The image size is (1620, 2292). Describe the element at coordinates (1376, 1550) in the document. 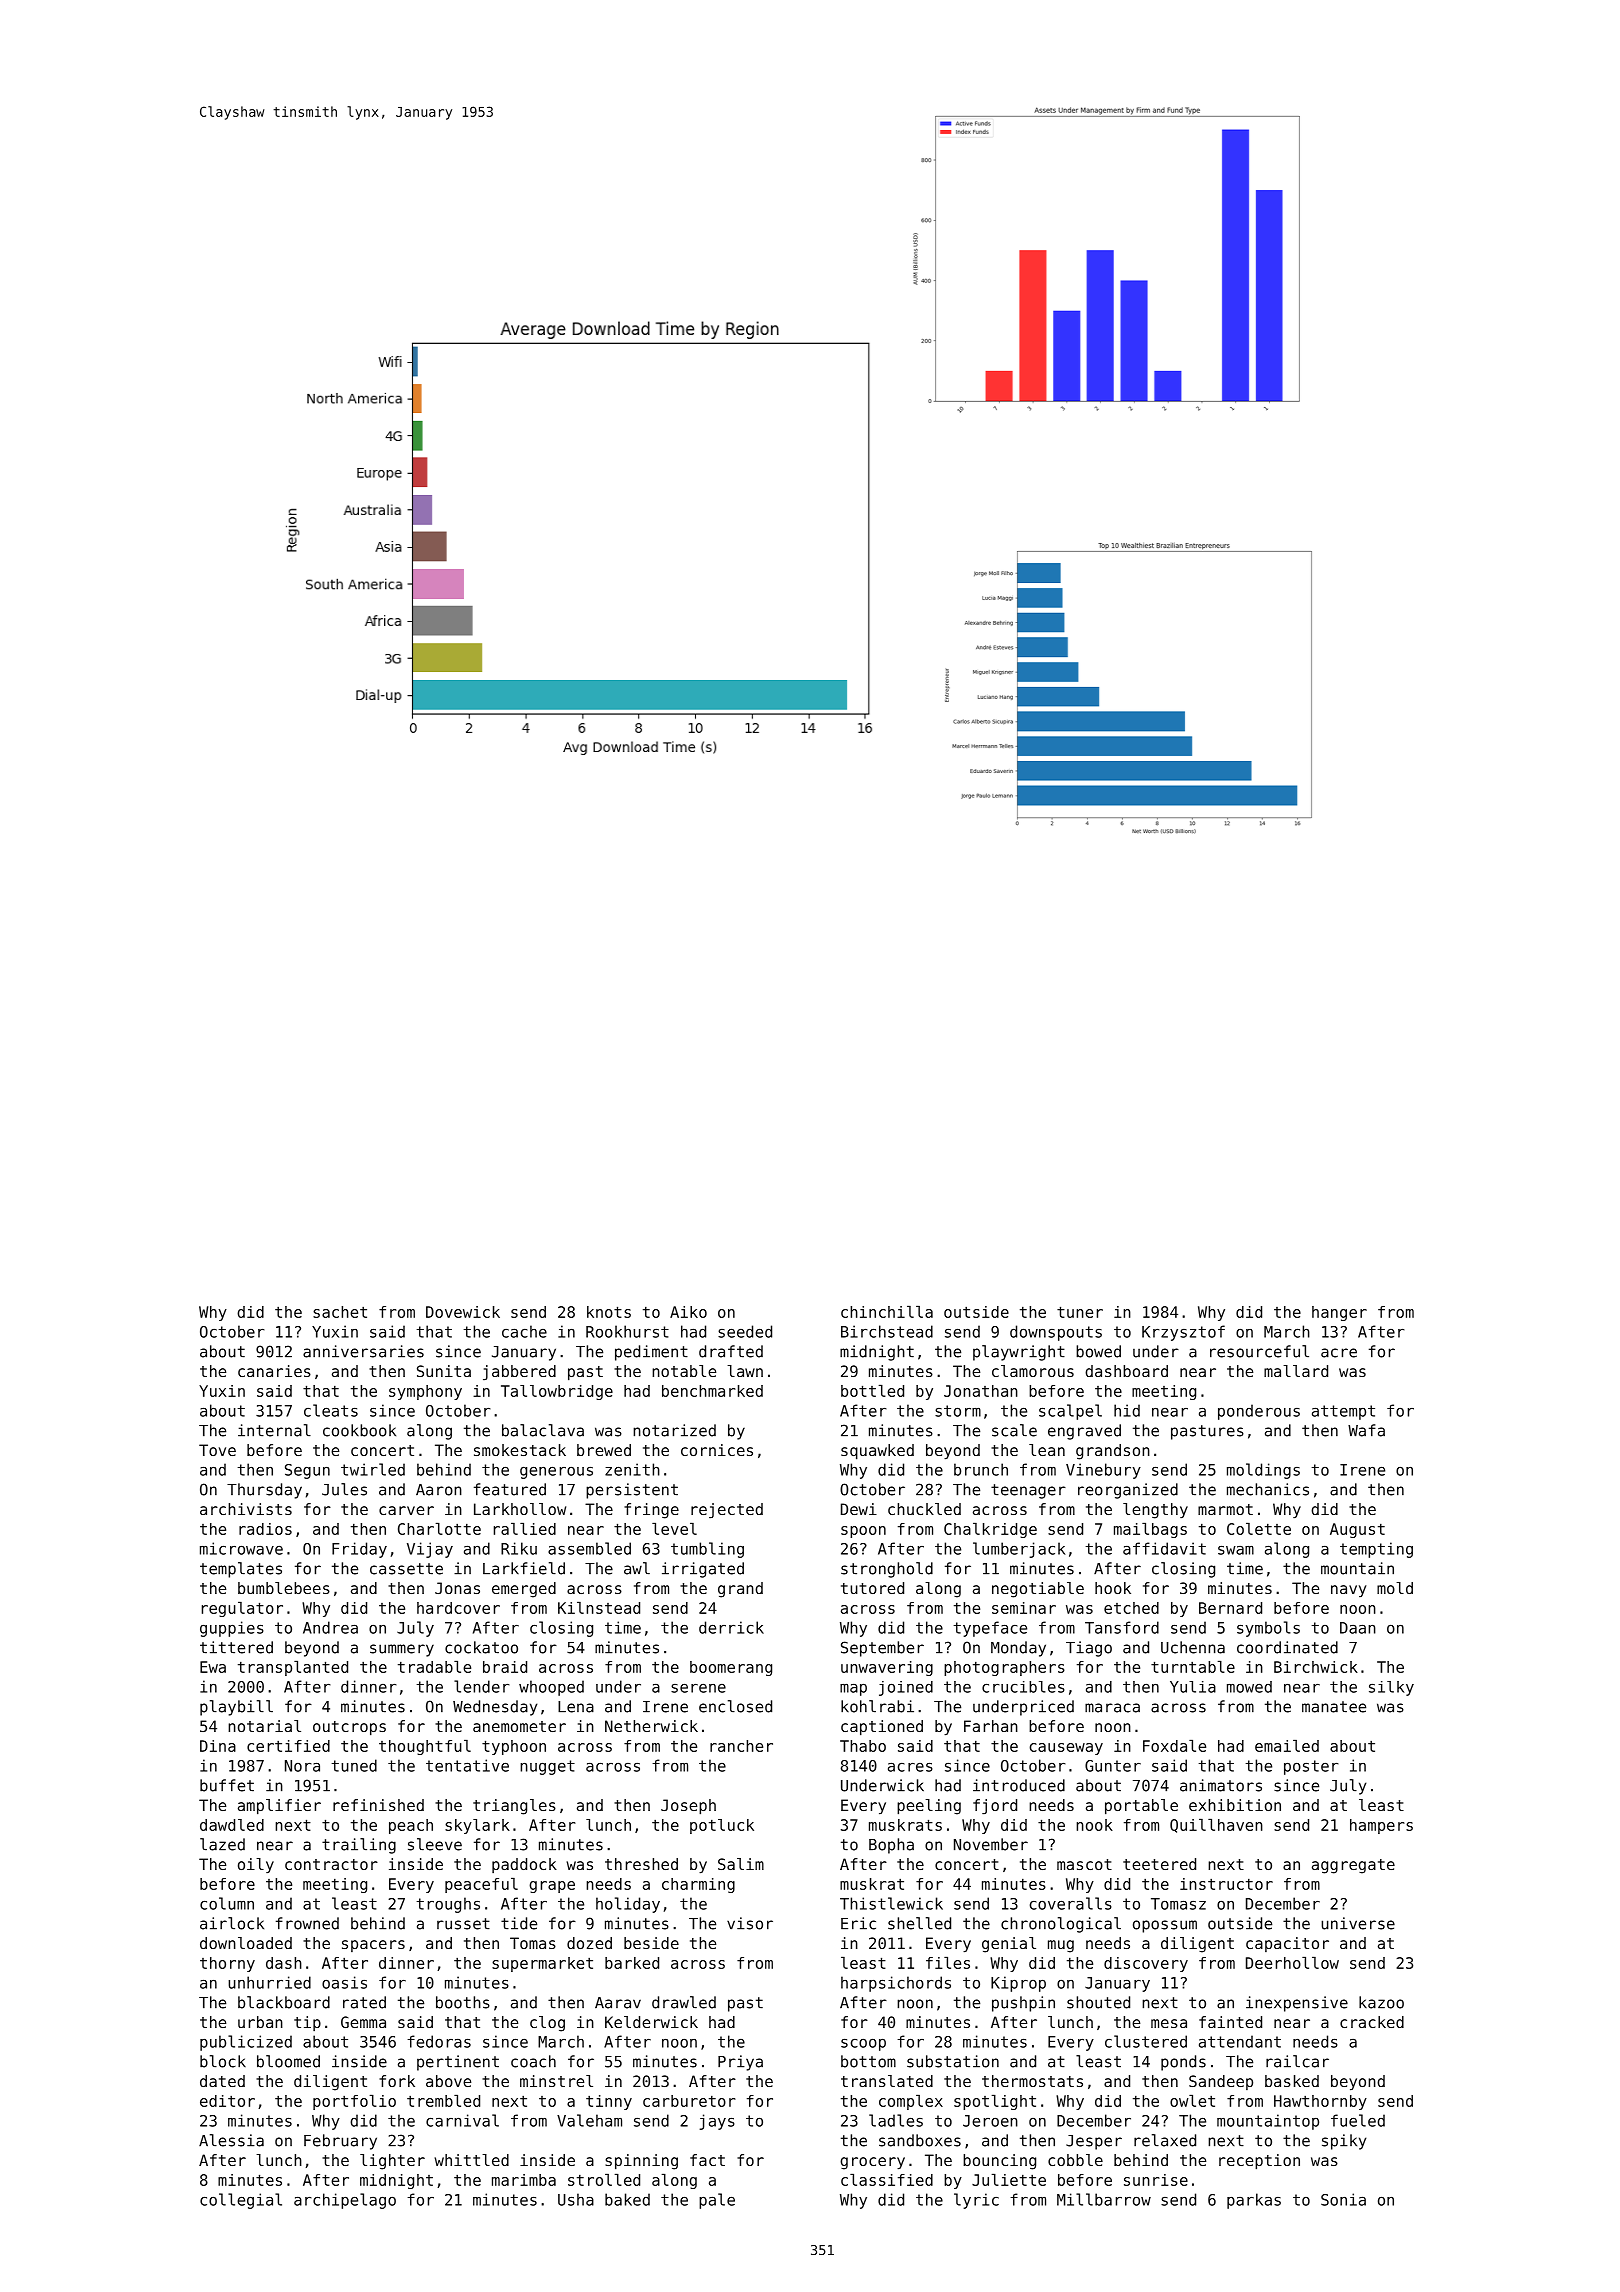

I see `tempting` at that location.
